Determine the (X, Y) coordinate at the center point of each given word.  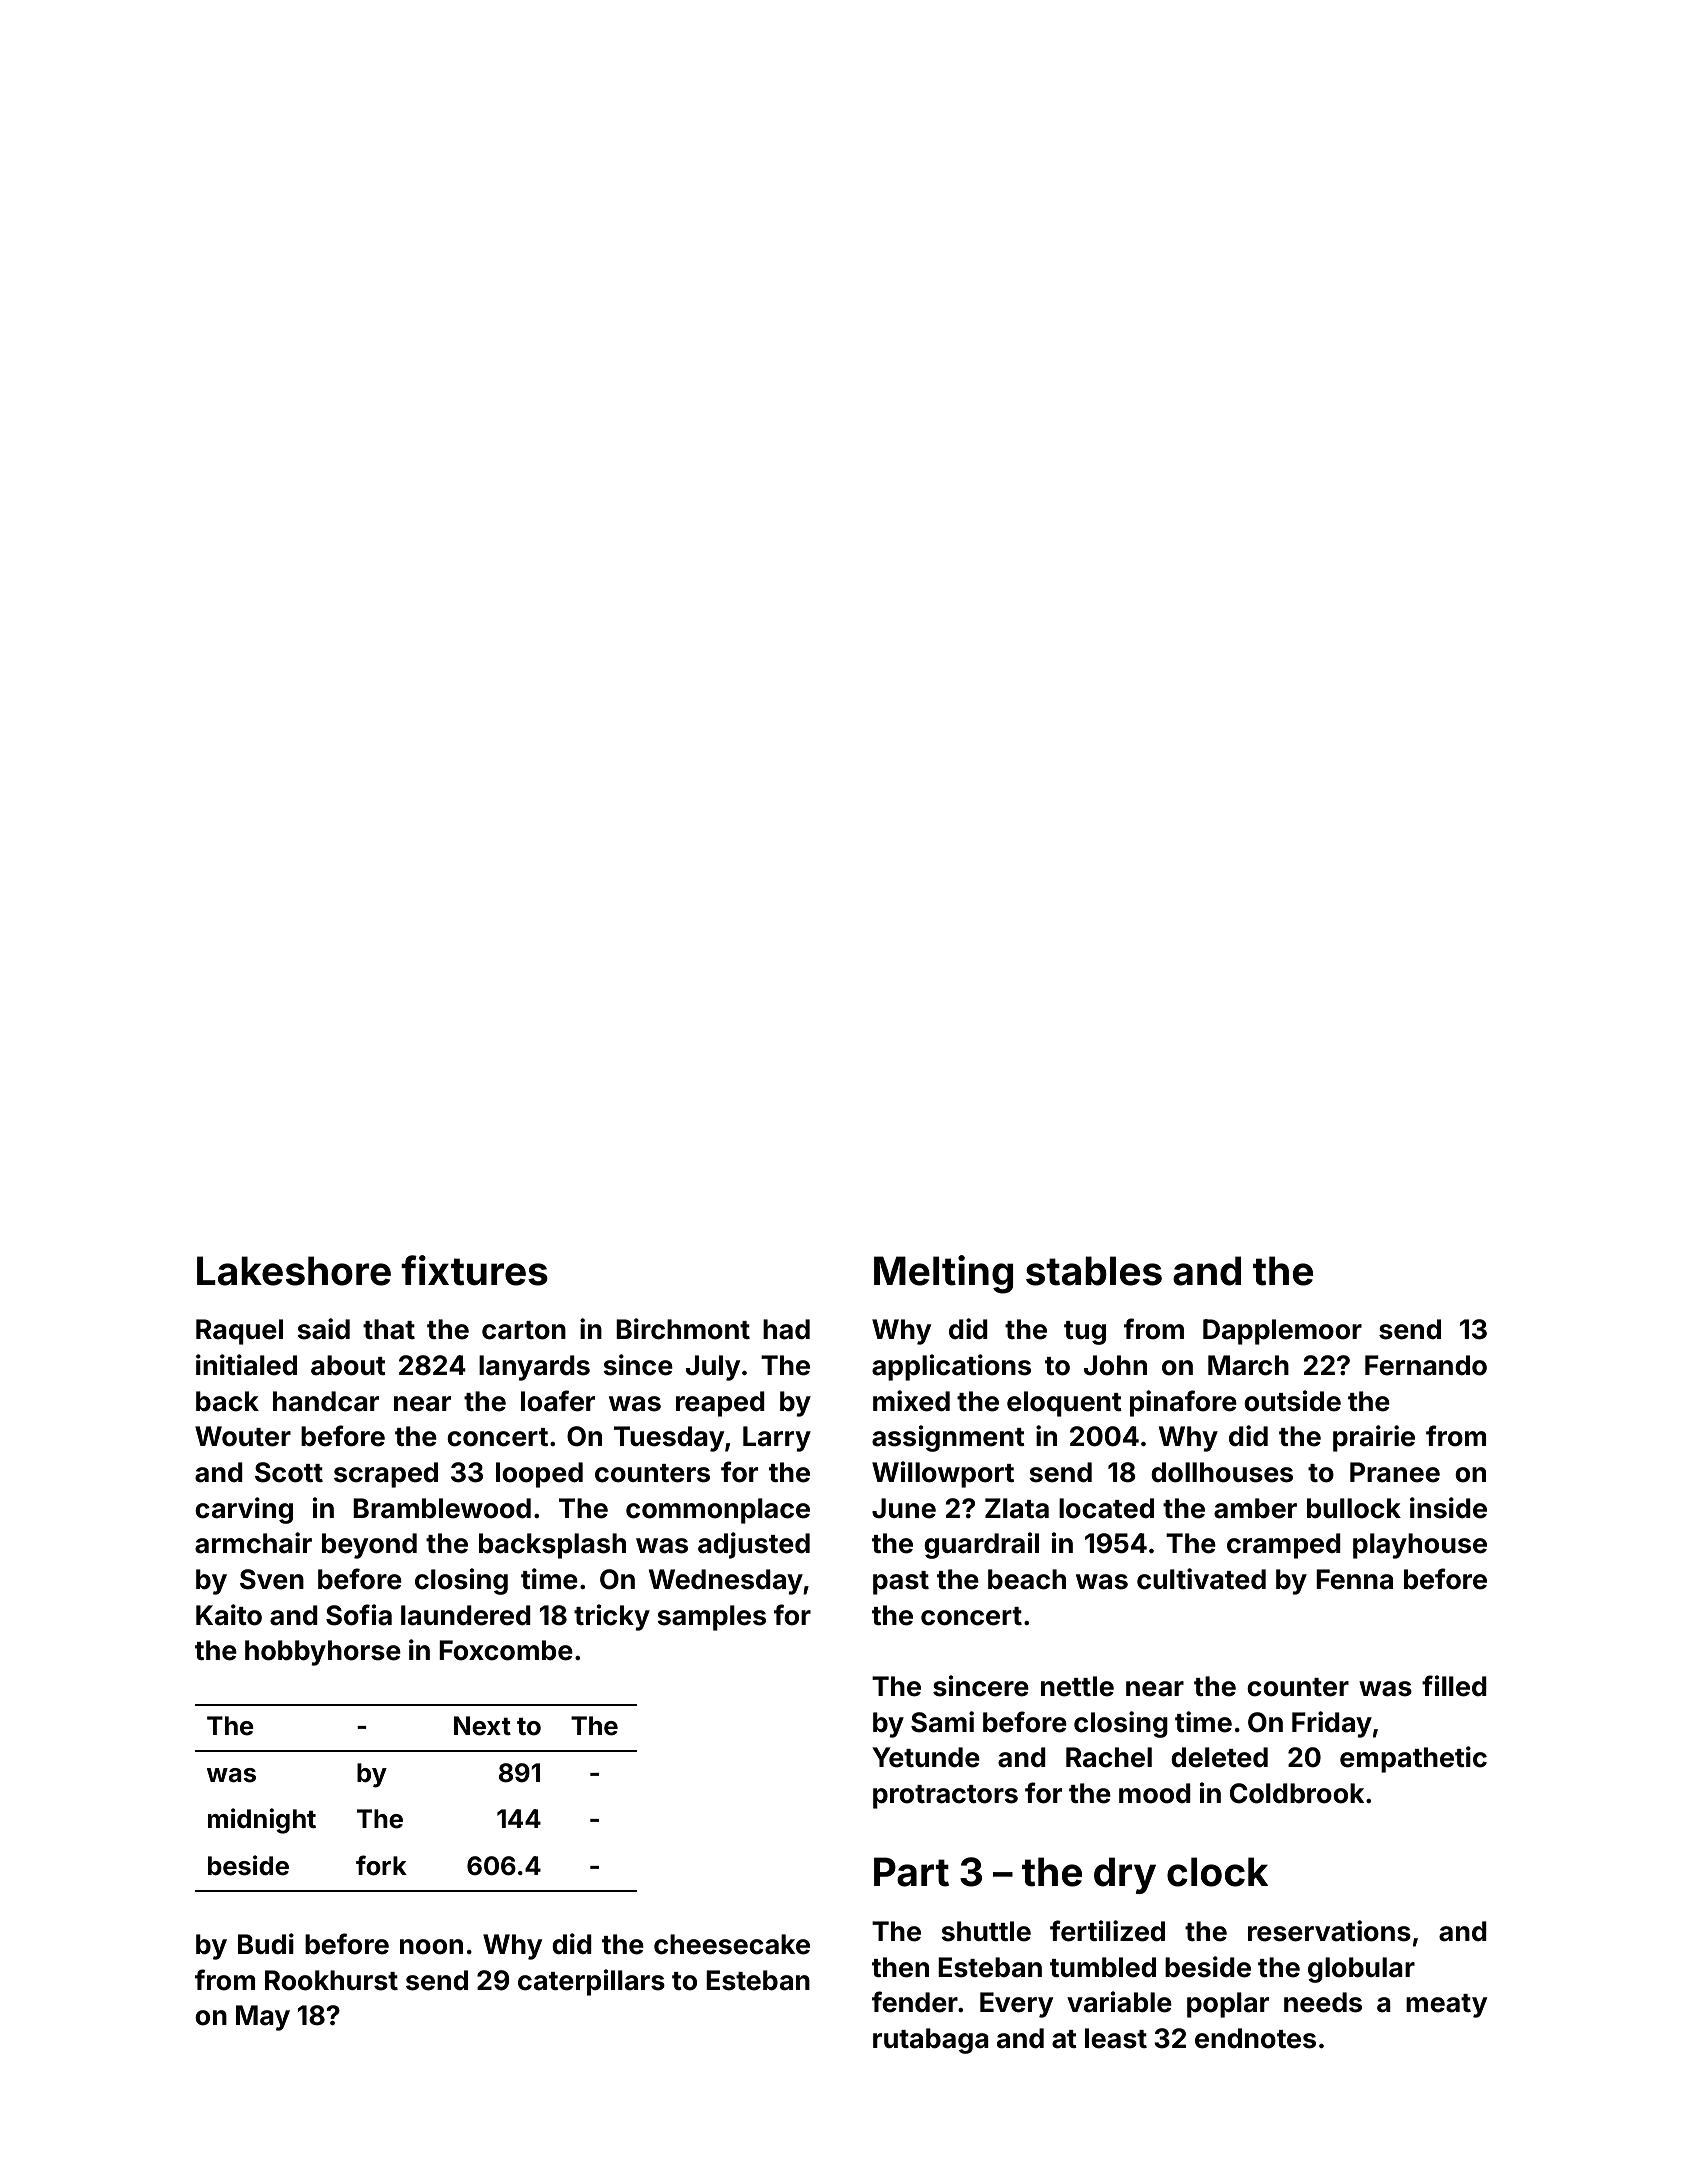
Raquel (239, 1332)
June (904, 1508)
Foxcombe (506, 1650)
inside (1448, 1508)
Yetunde (926, 1757)
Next (482, 1726)
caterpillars (591, 1982)
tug (1085, 1333)
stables (1094, 1271)
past (901, 1583)
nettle (1077, 1686)
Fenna (1354, 1579)
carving (244, 1510)
